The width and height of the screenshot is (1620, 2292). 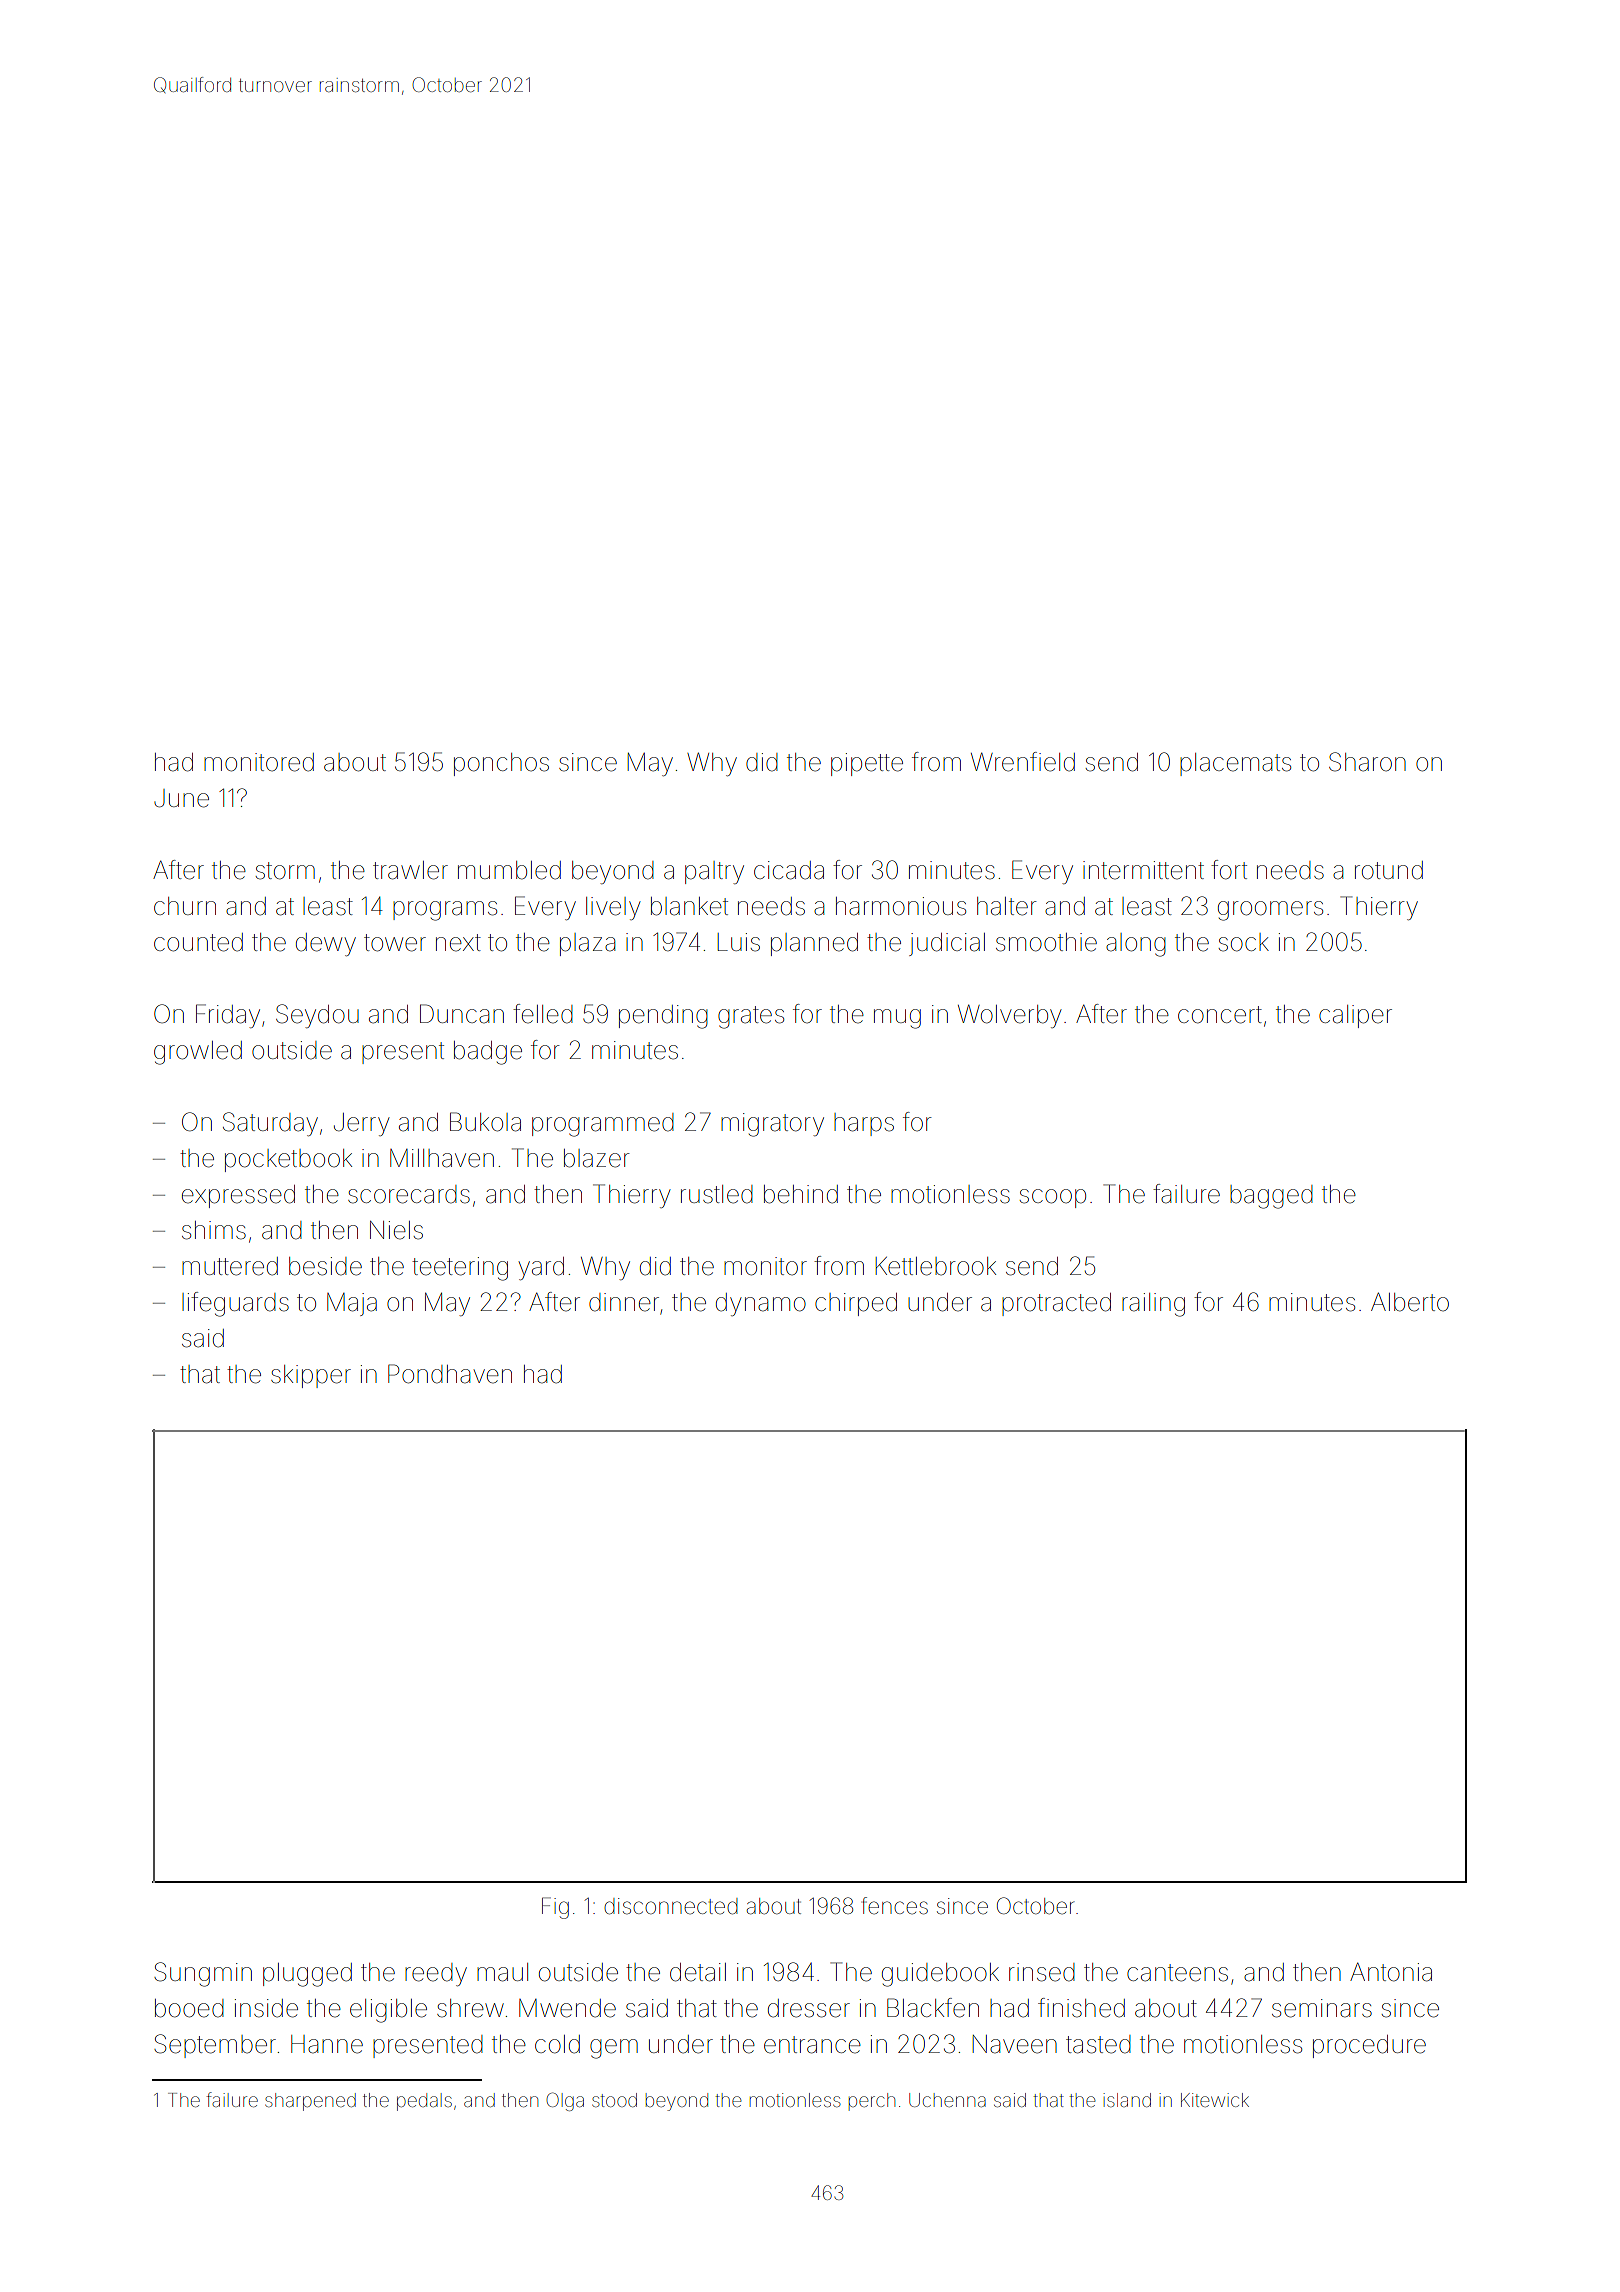 What do you see at coordinates (311, 1376) in the screenshot?
I see `skipper` at bounding box center [311, 1376].
